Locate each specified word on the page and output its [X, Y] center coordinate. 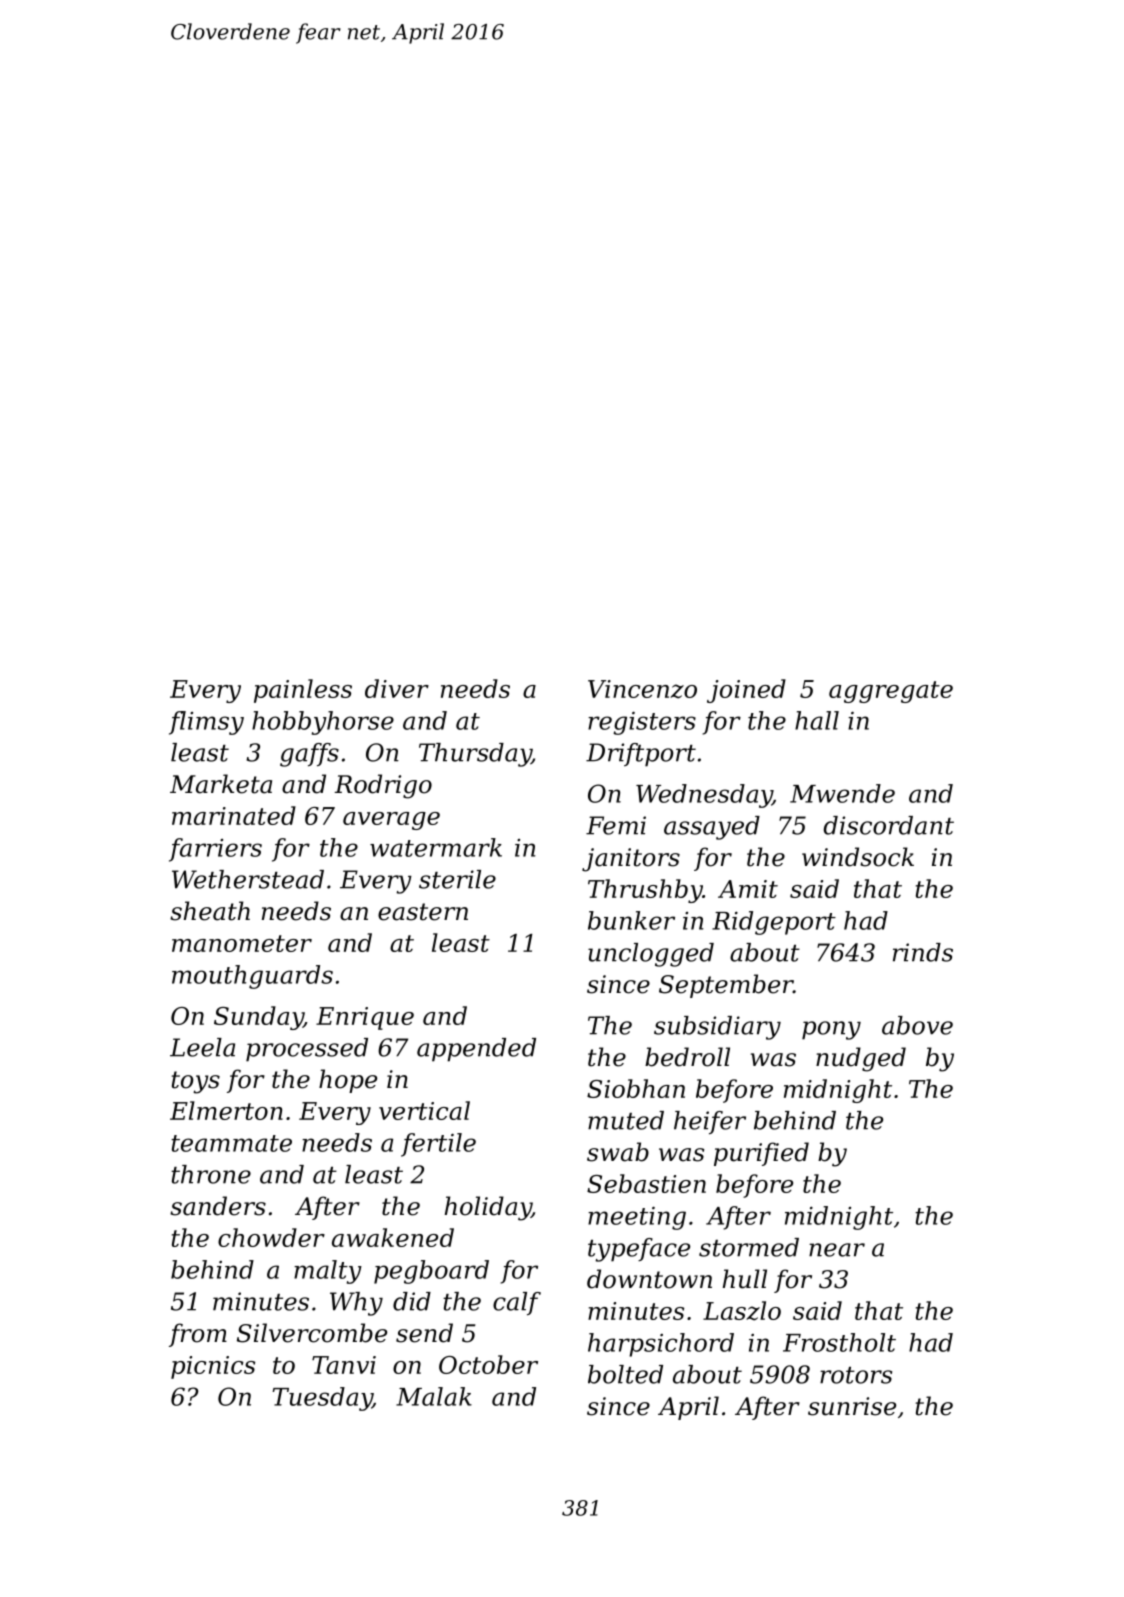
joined [746, 691]
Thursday [475, 755]
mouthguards [252, 977]
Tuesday [322, 1399]
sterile [457, 879]
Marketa [221, 784]
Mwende [842, 793]
